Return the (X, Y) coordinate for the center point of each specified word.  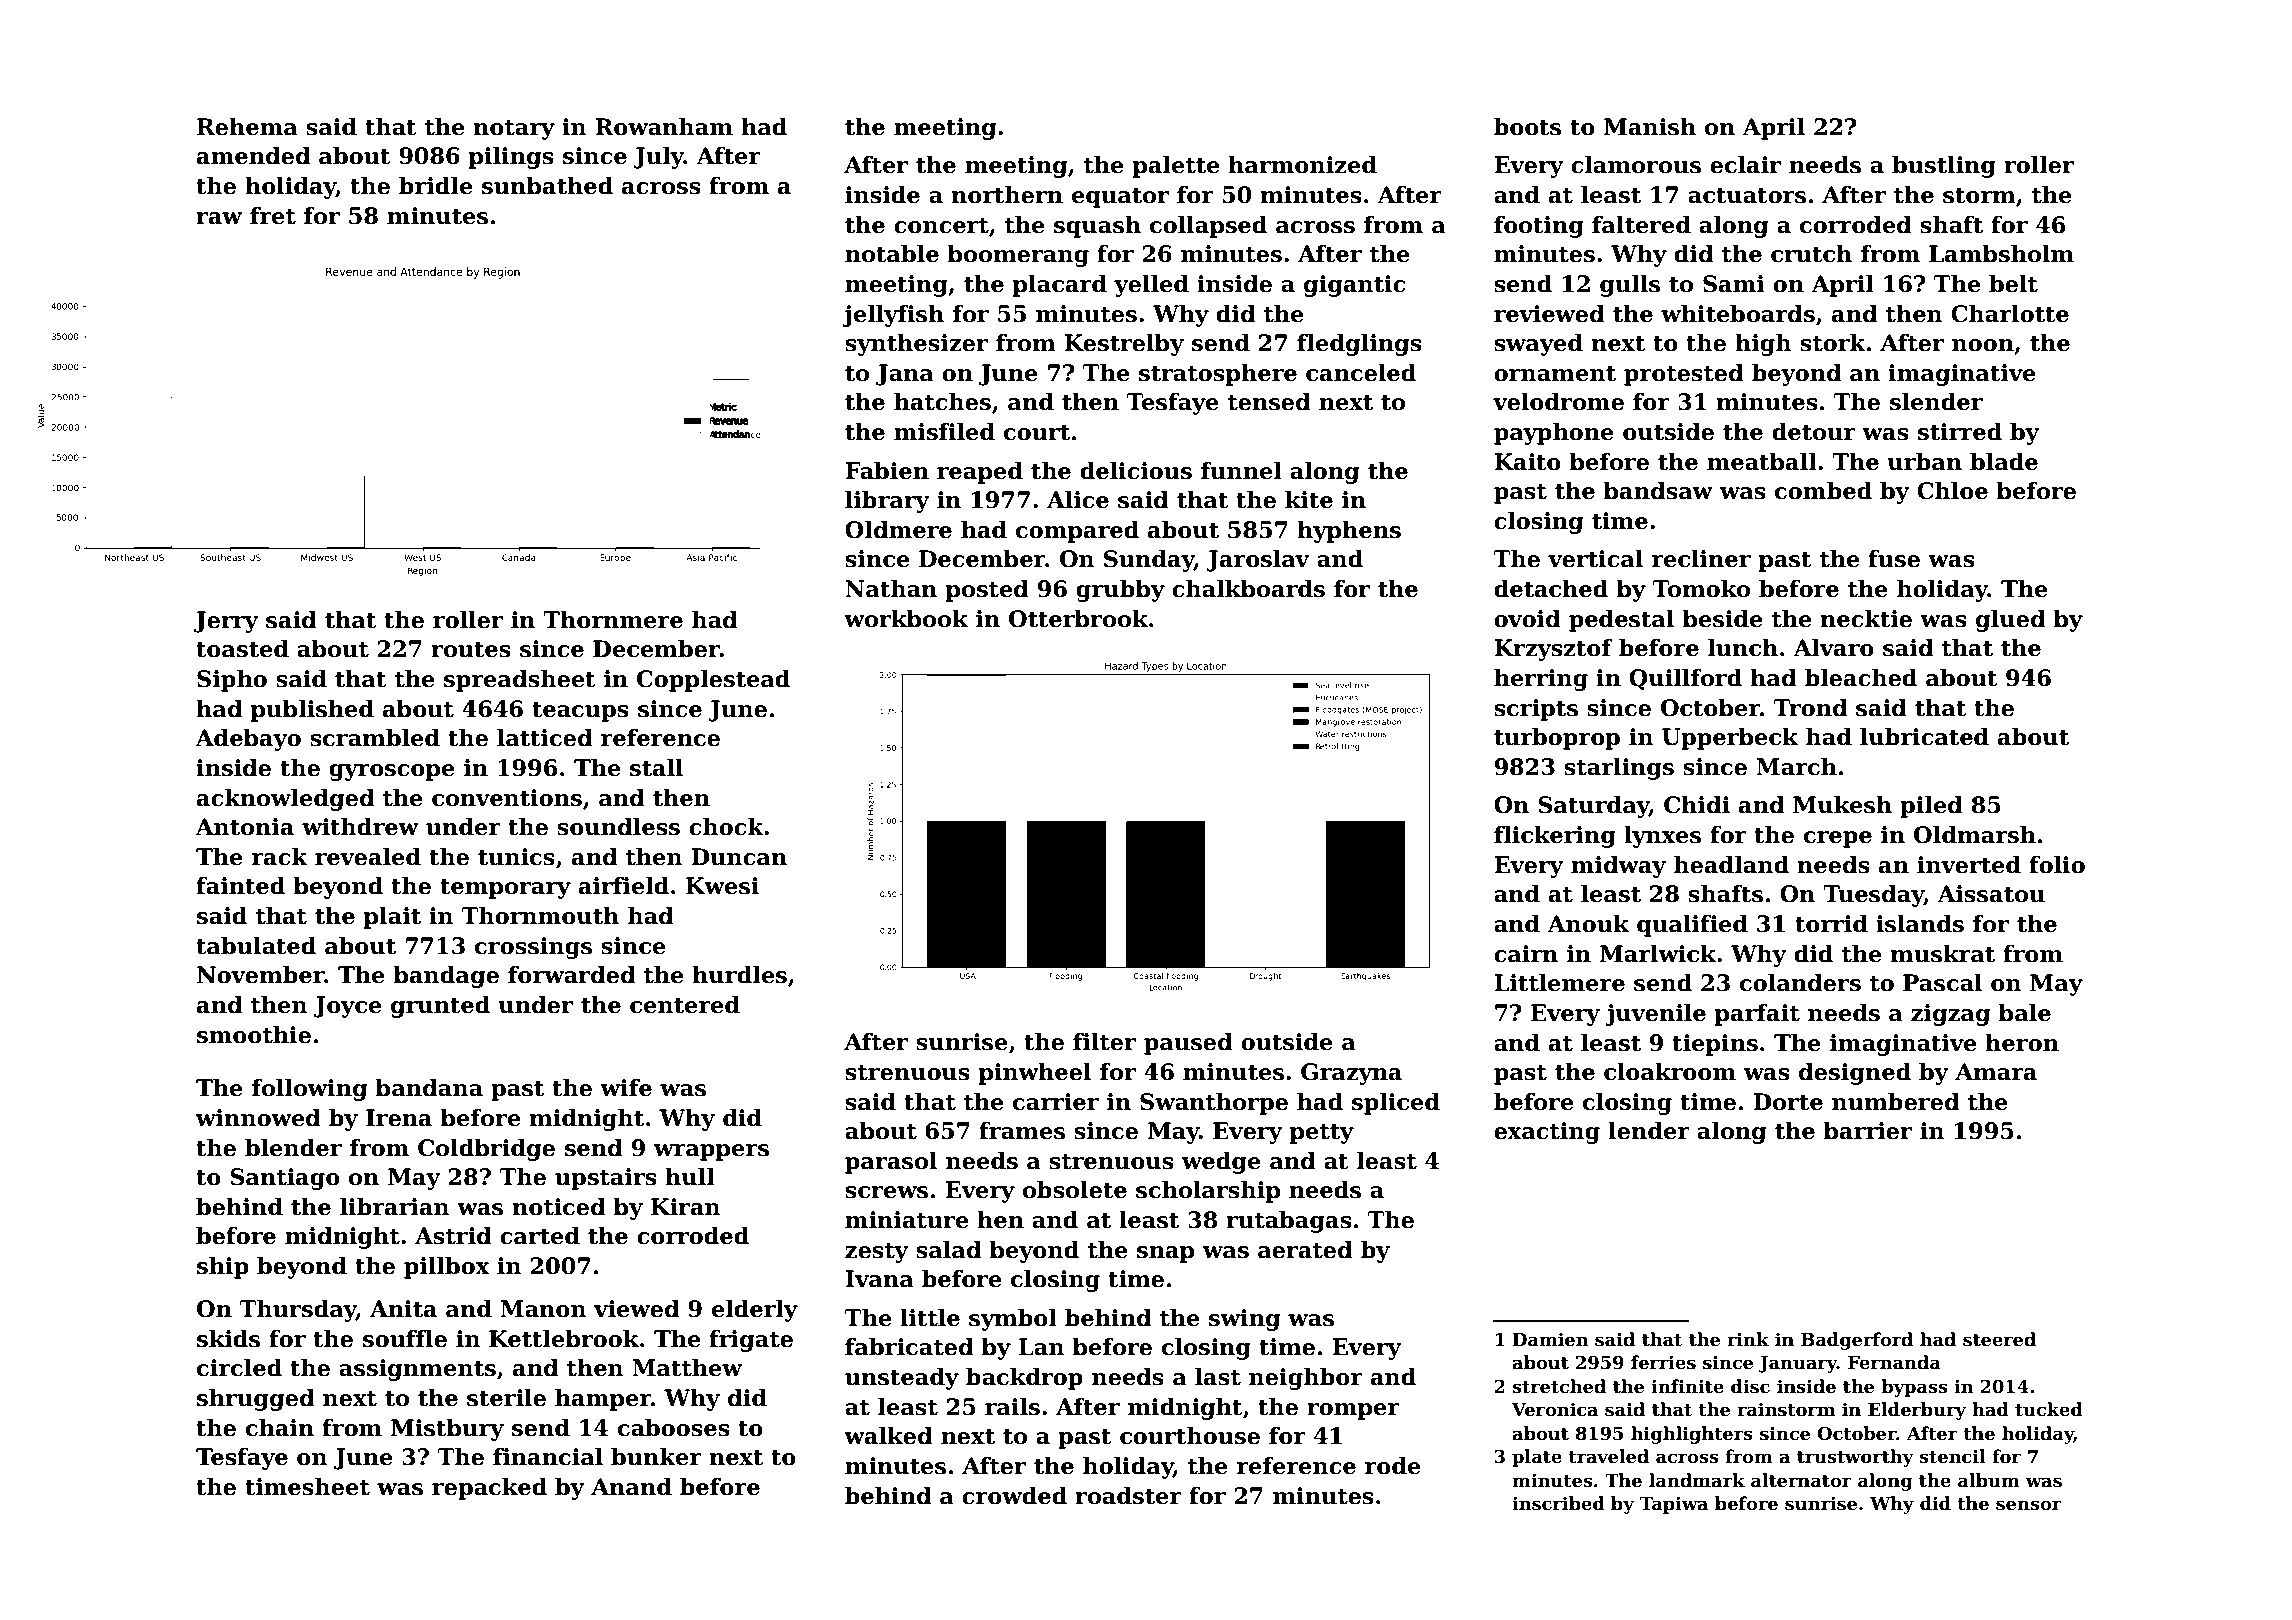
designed (1855, 1074)
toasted (242, 649)
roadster (1128, 1496)
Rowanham (664, 127)
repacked (489, 1489)
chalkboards (1248, 589)
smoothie (254, 1035)
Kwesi (722, 886)
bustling (1944, 167)
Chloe (1952, 491)
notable (892, 254)
